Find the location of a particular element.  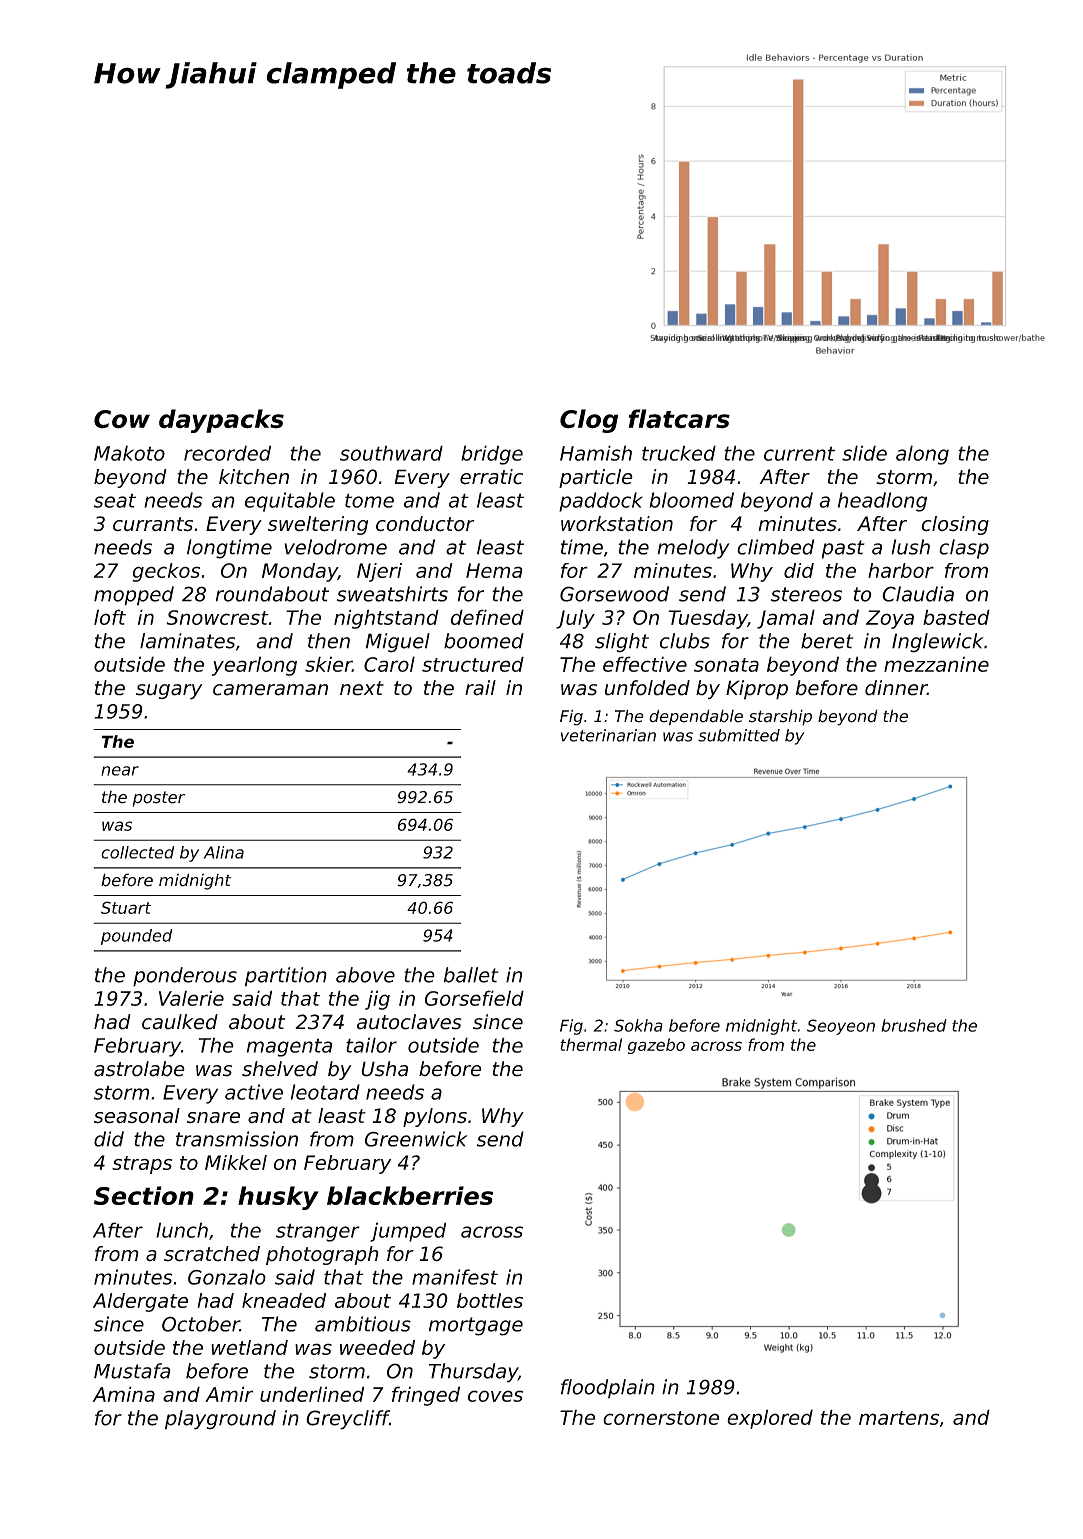

ballet is located at coordinates (471, 975).
